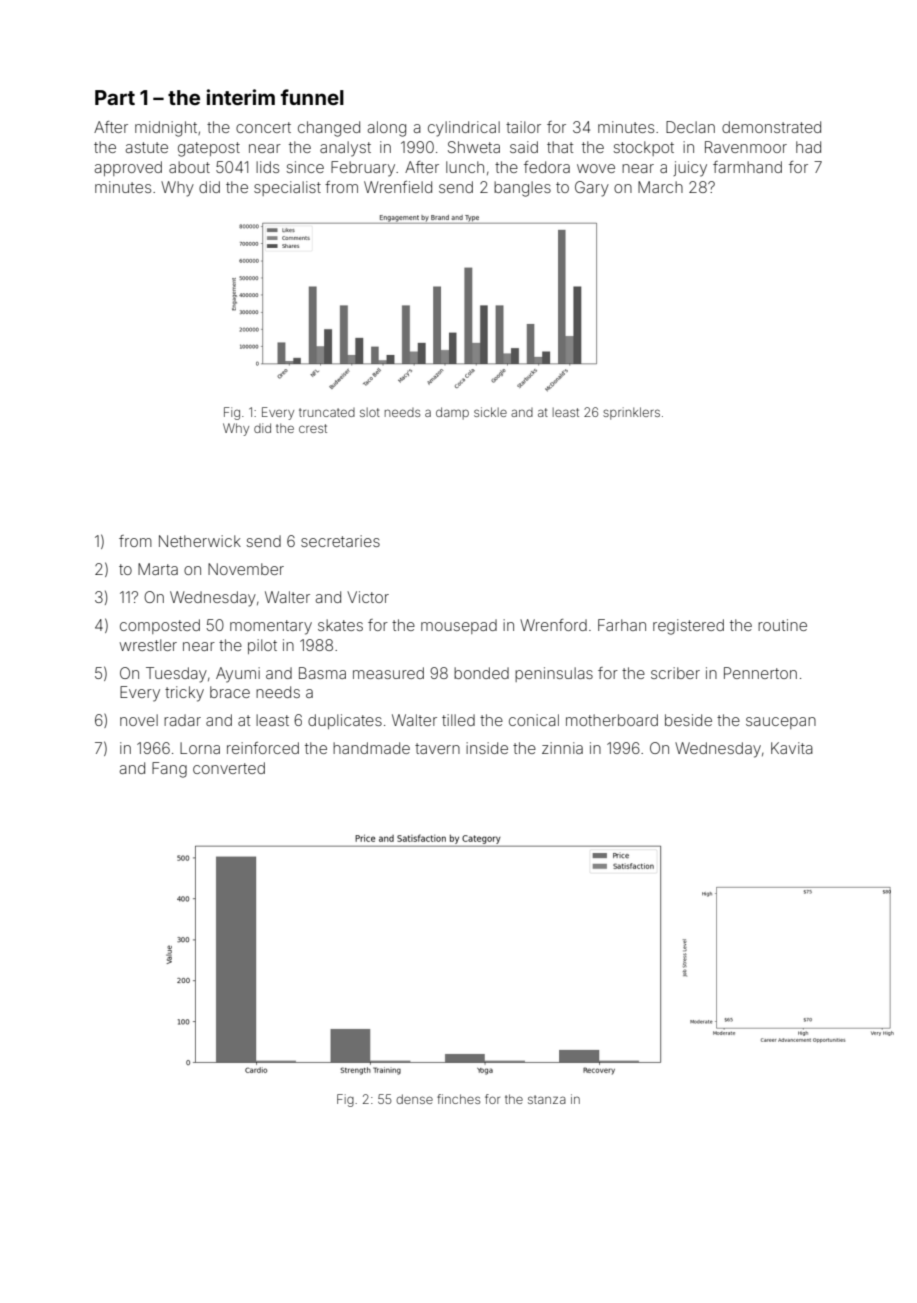 The width and height of the screenshot is (917, 1303). Describe the element at coordinates (631, 413) in the screenshot. I see `sprinklers` at that location.
